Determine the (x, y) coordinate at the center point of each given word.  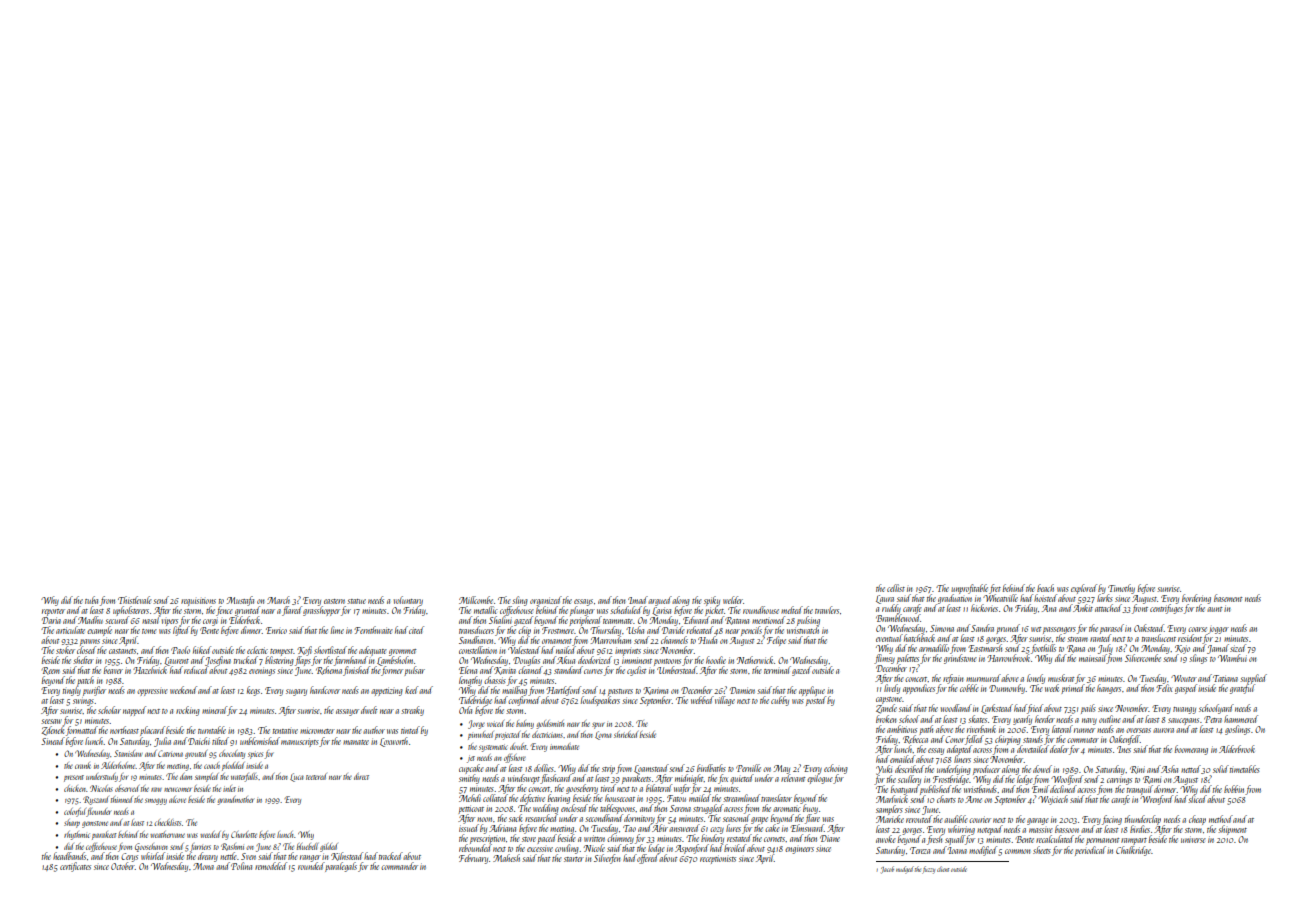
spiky (712, 601)
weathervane (167, 834)
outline (1110, 719)
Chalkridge (1133, 851)
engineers (799, 850)
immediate (564, 746)
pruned (1008, 629)
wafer (682, 789)
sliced (1197, 799)
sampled (206, 777)
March (278, 600)
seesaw (51, 721)
